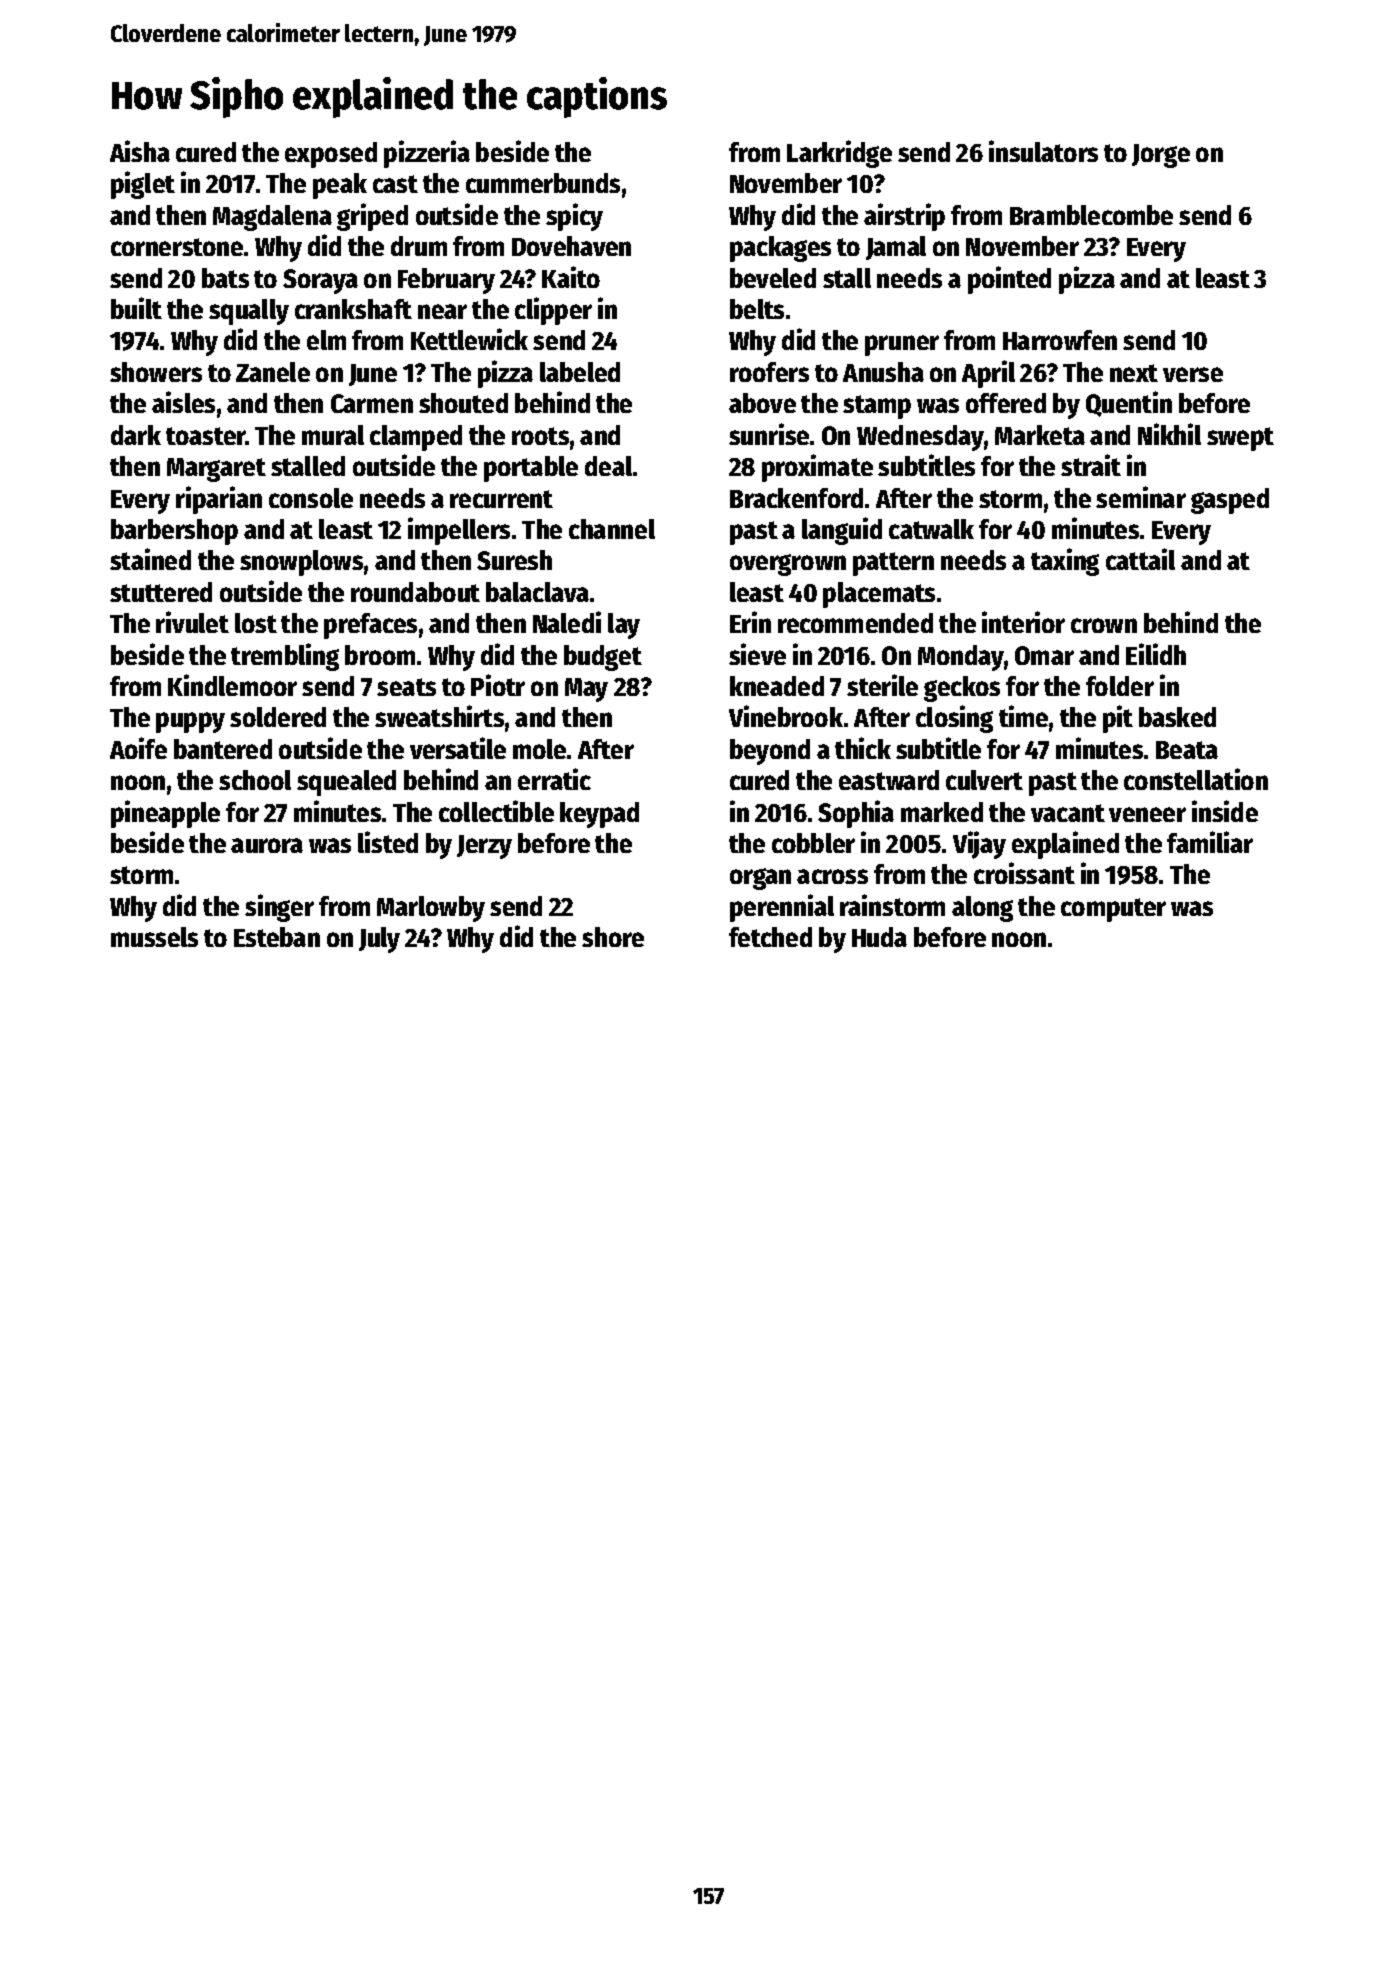  I want to click on beveled, so click(773, 278).
